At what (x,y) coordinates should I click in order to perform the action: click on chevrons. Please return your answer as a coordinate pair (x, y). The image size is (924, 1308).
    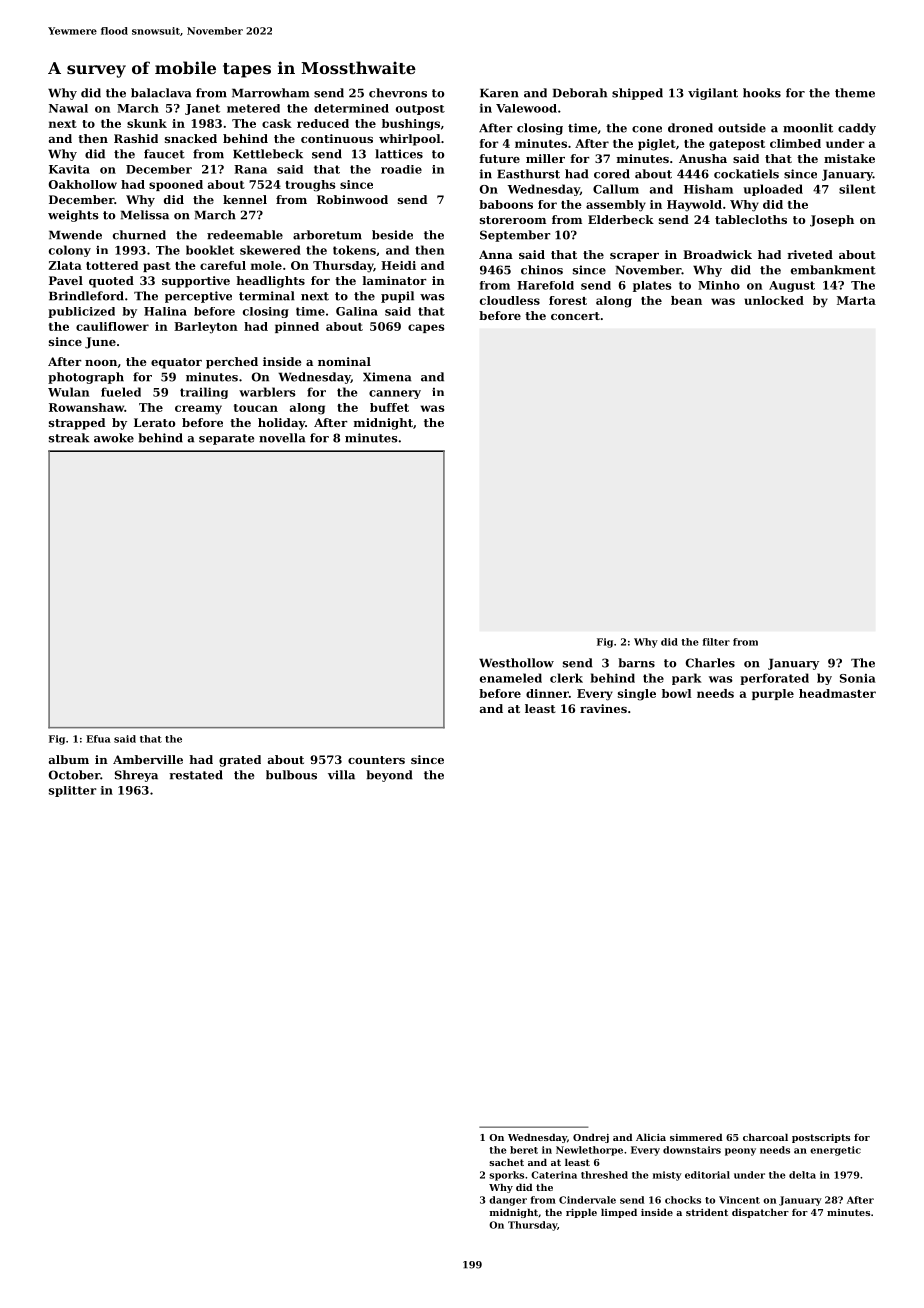
    Looking at the image, I should click on (398, 93).
